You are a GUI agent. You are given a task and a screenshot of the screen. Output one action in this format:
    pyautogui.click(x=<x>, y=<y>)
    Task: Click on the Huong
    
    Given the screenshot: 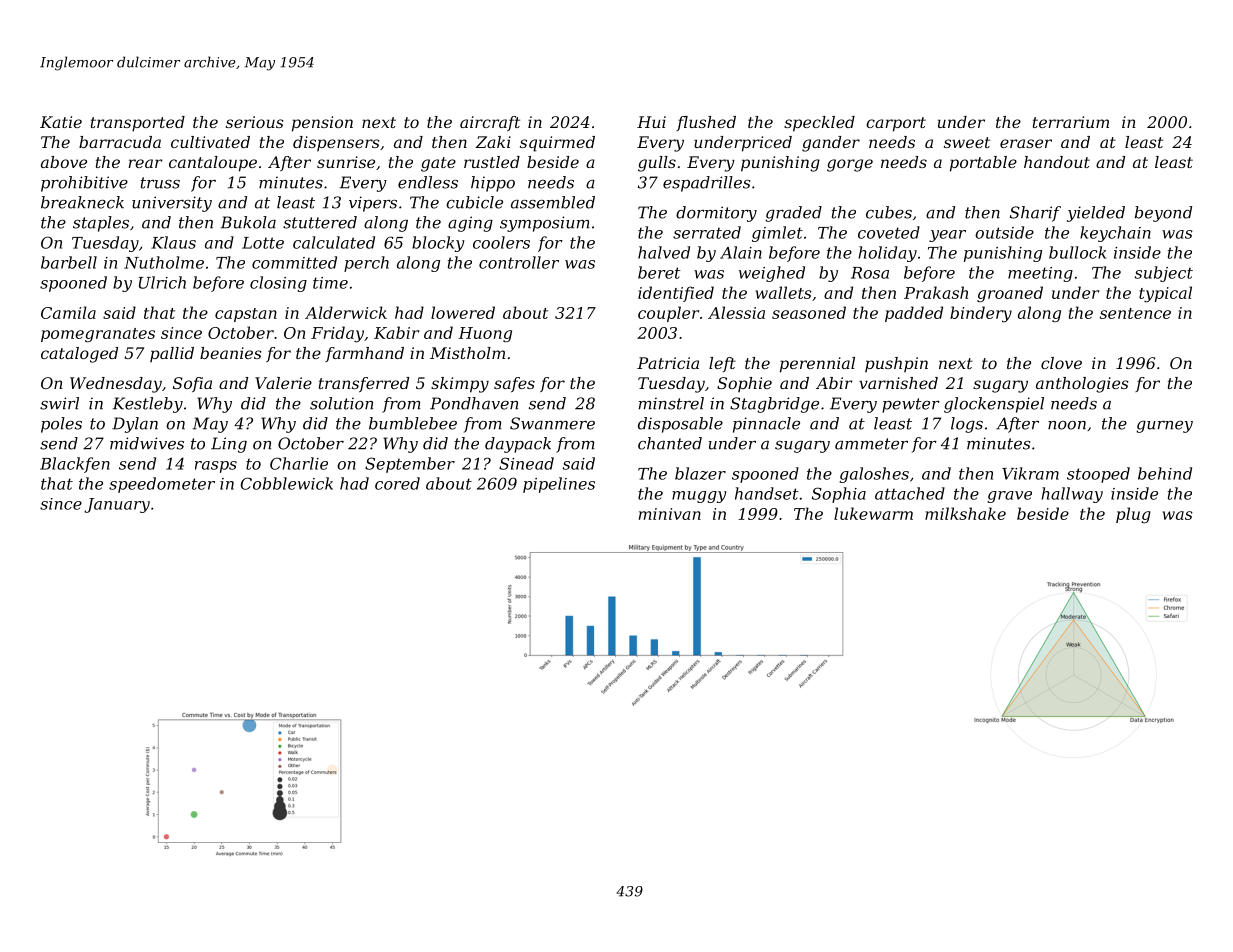 What is the action you would take?
    pyautogui.click(x=485, y=334)
